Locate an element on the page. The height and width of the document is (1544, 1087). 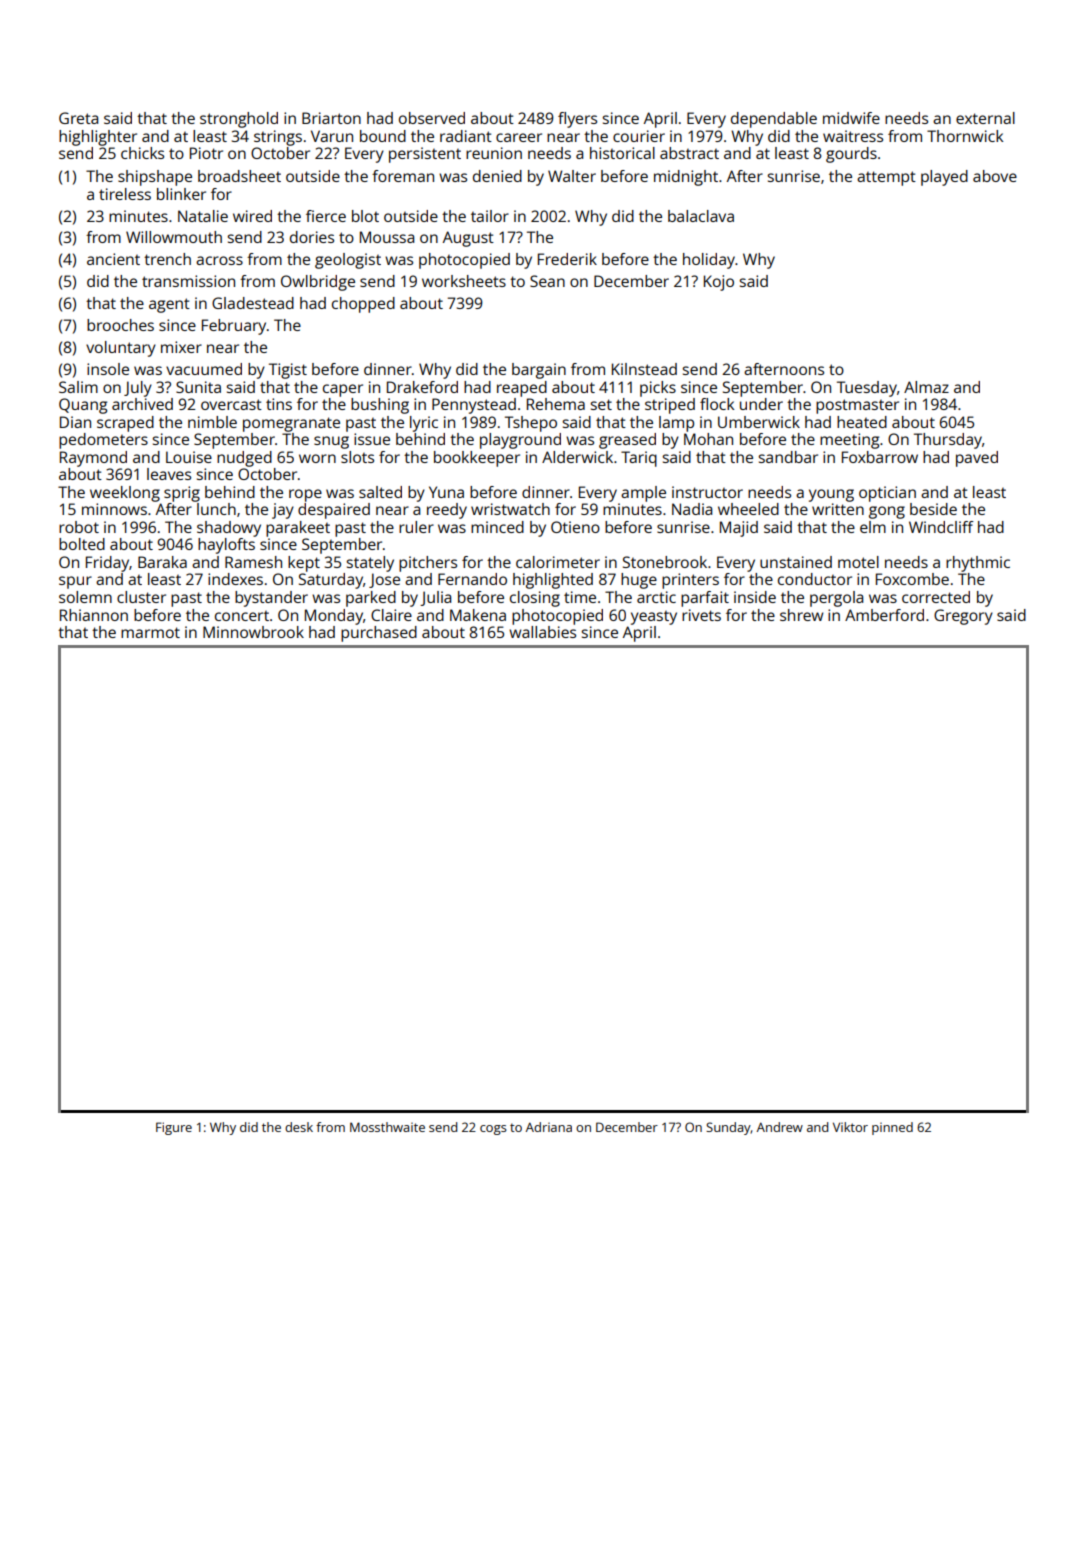
Otieno is located at coordinates (575, 527).
